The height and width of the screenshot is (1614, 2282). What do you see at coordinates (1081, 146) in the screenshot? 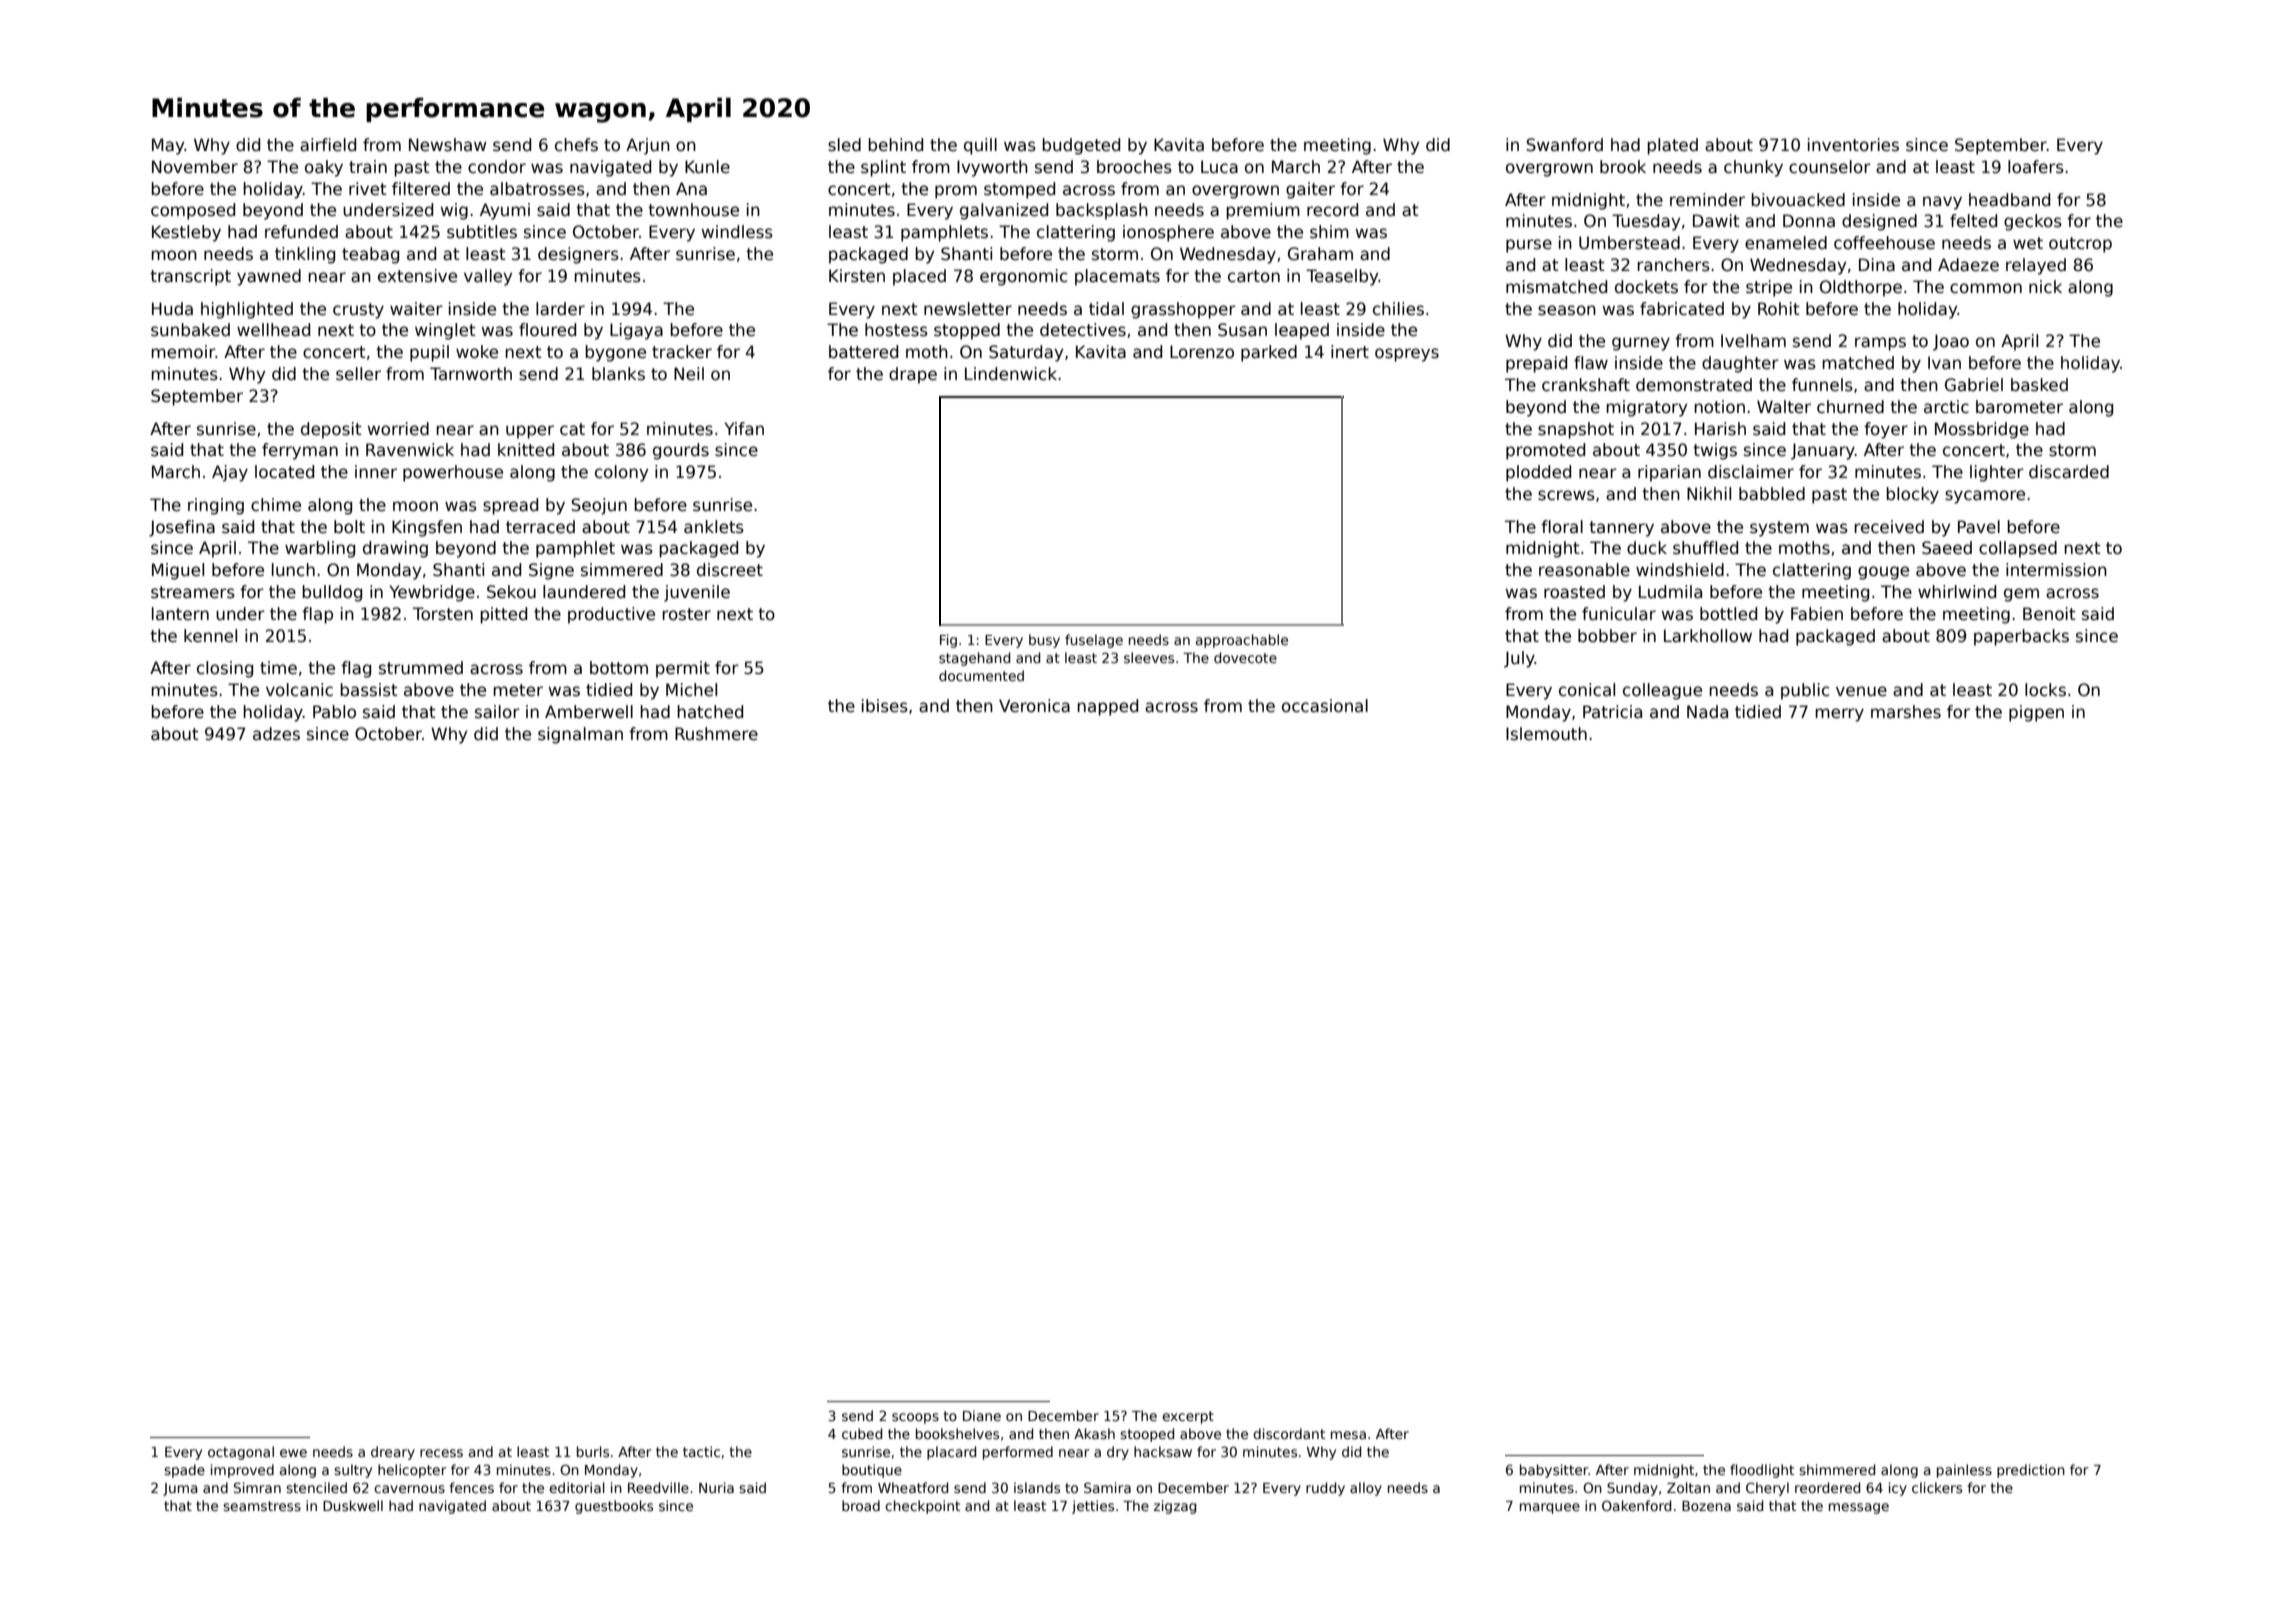
I see `budgeted` at bounding box center [1081, 146].
